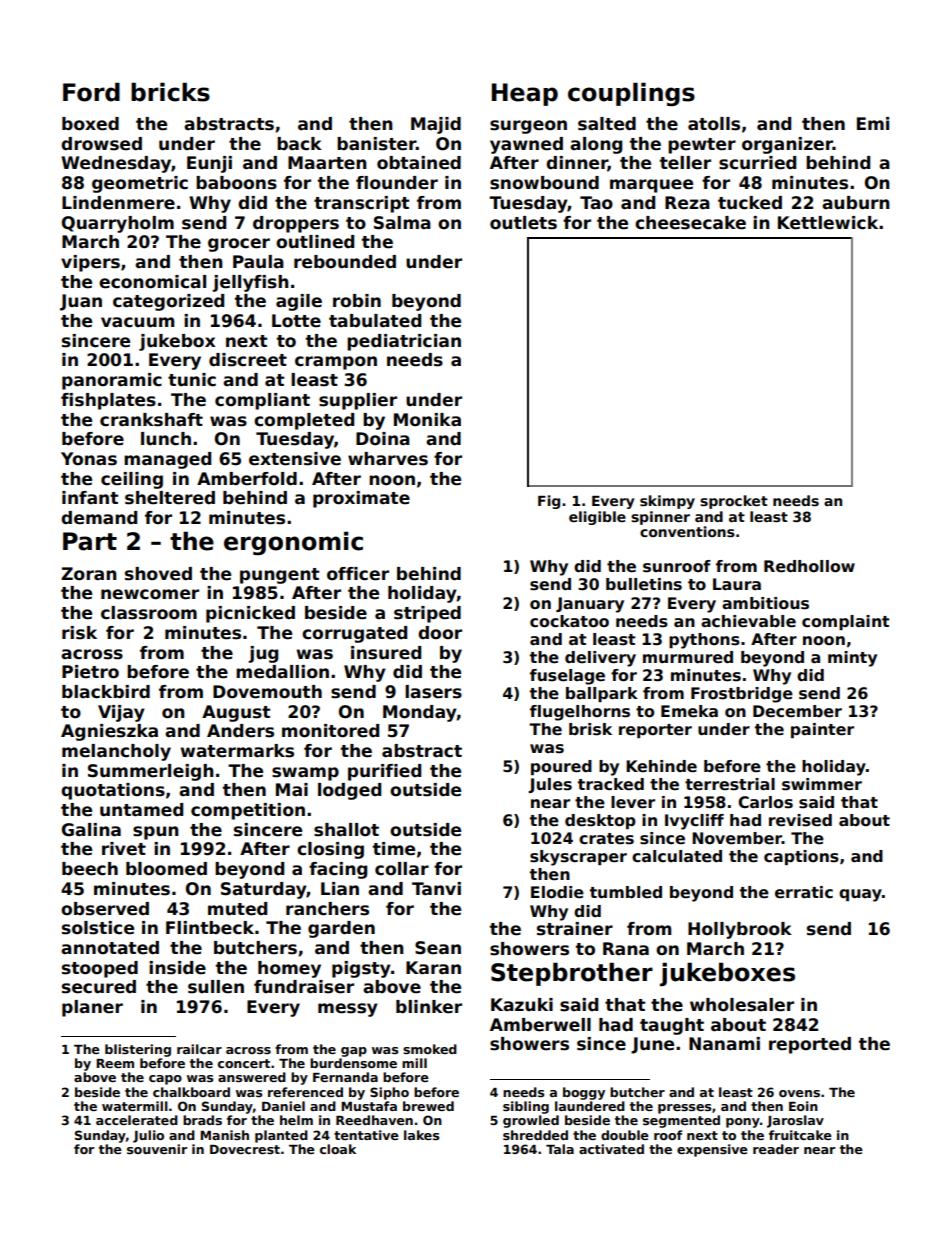  Describe the element at coordinates (113, 791) in the screenshot. I see `quotations` at that location.
